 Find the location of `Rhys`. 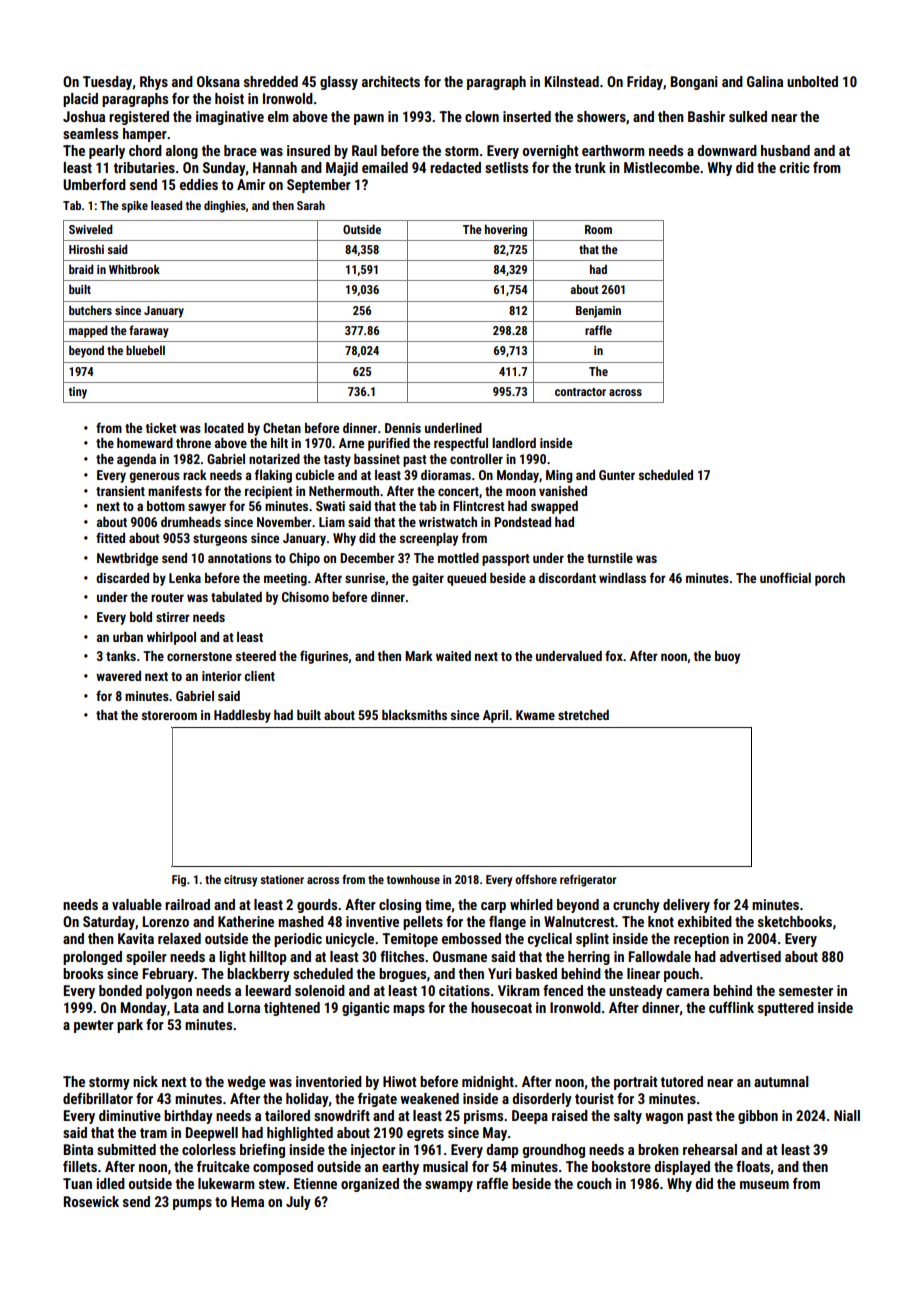

Rhys is located at coordinates (154, 83).
